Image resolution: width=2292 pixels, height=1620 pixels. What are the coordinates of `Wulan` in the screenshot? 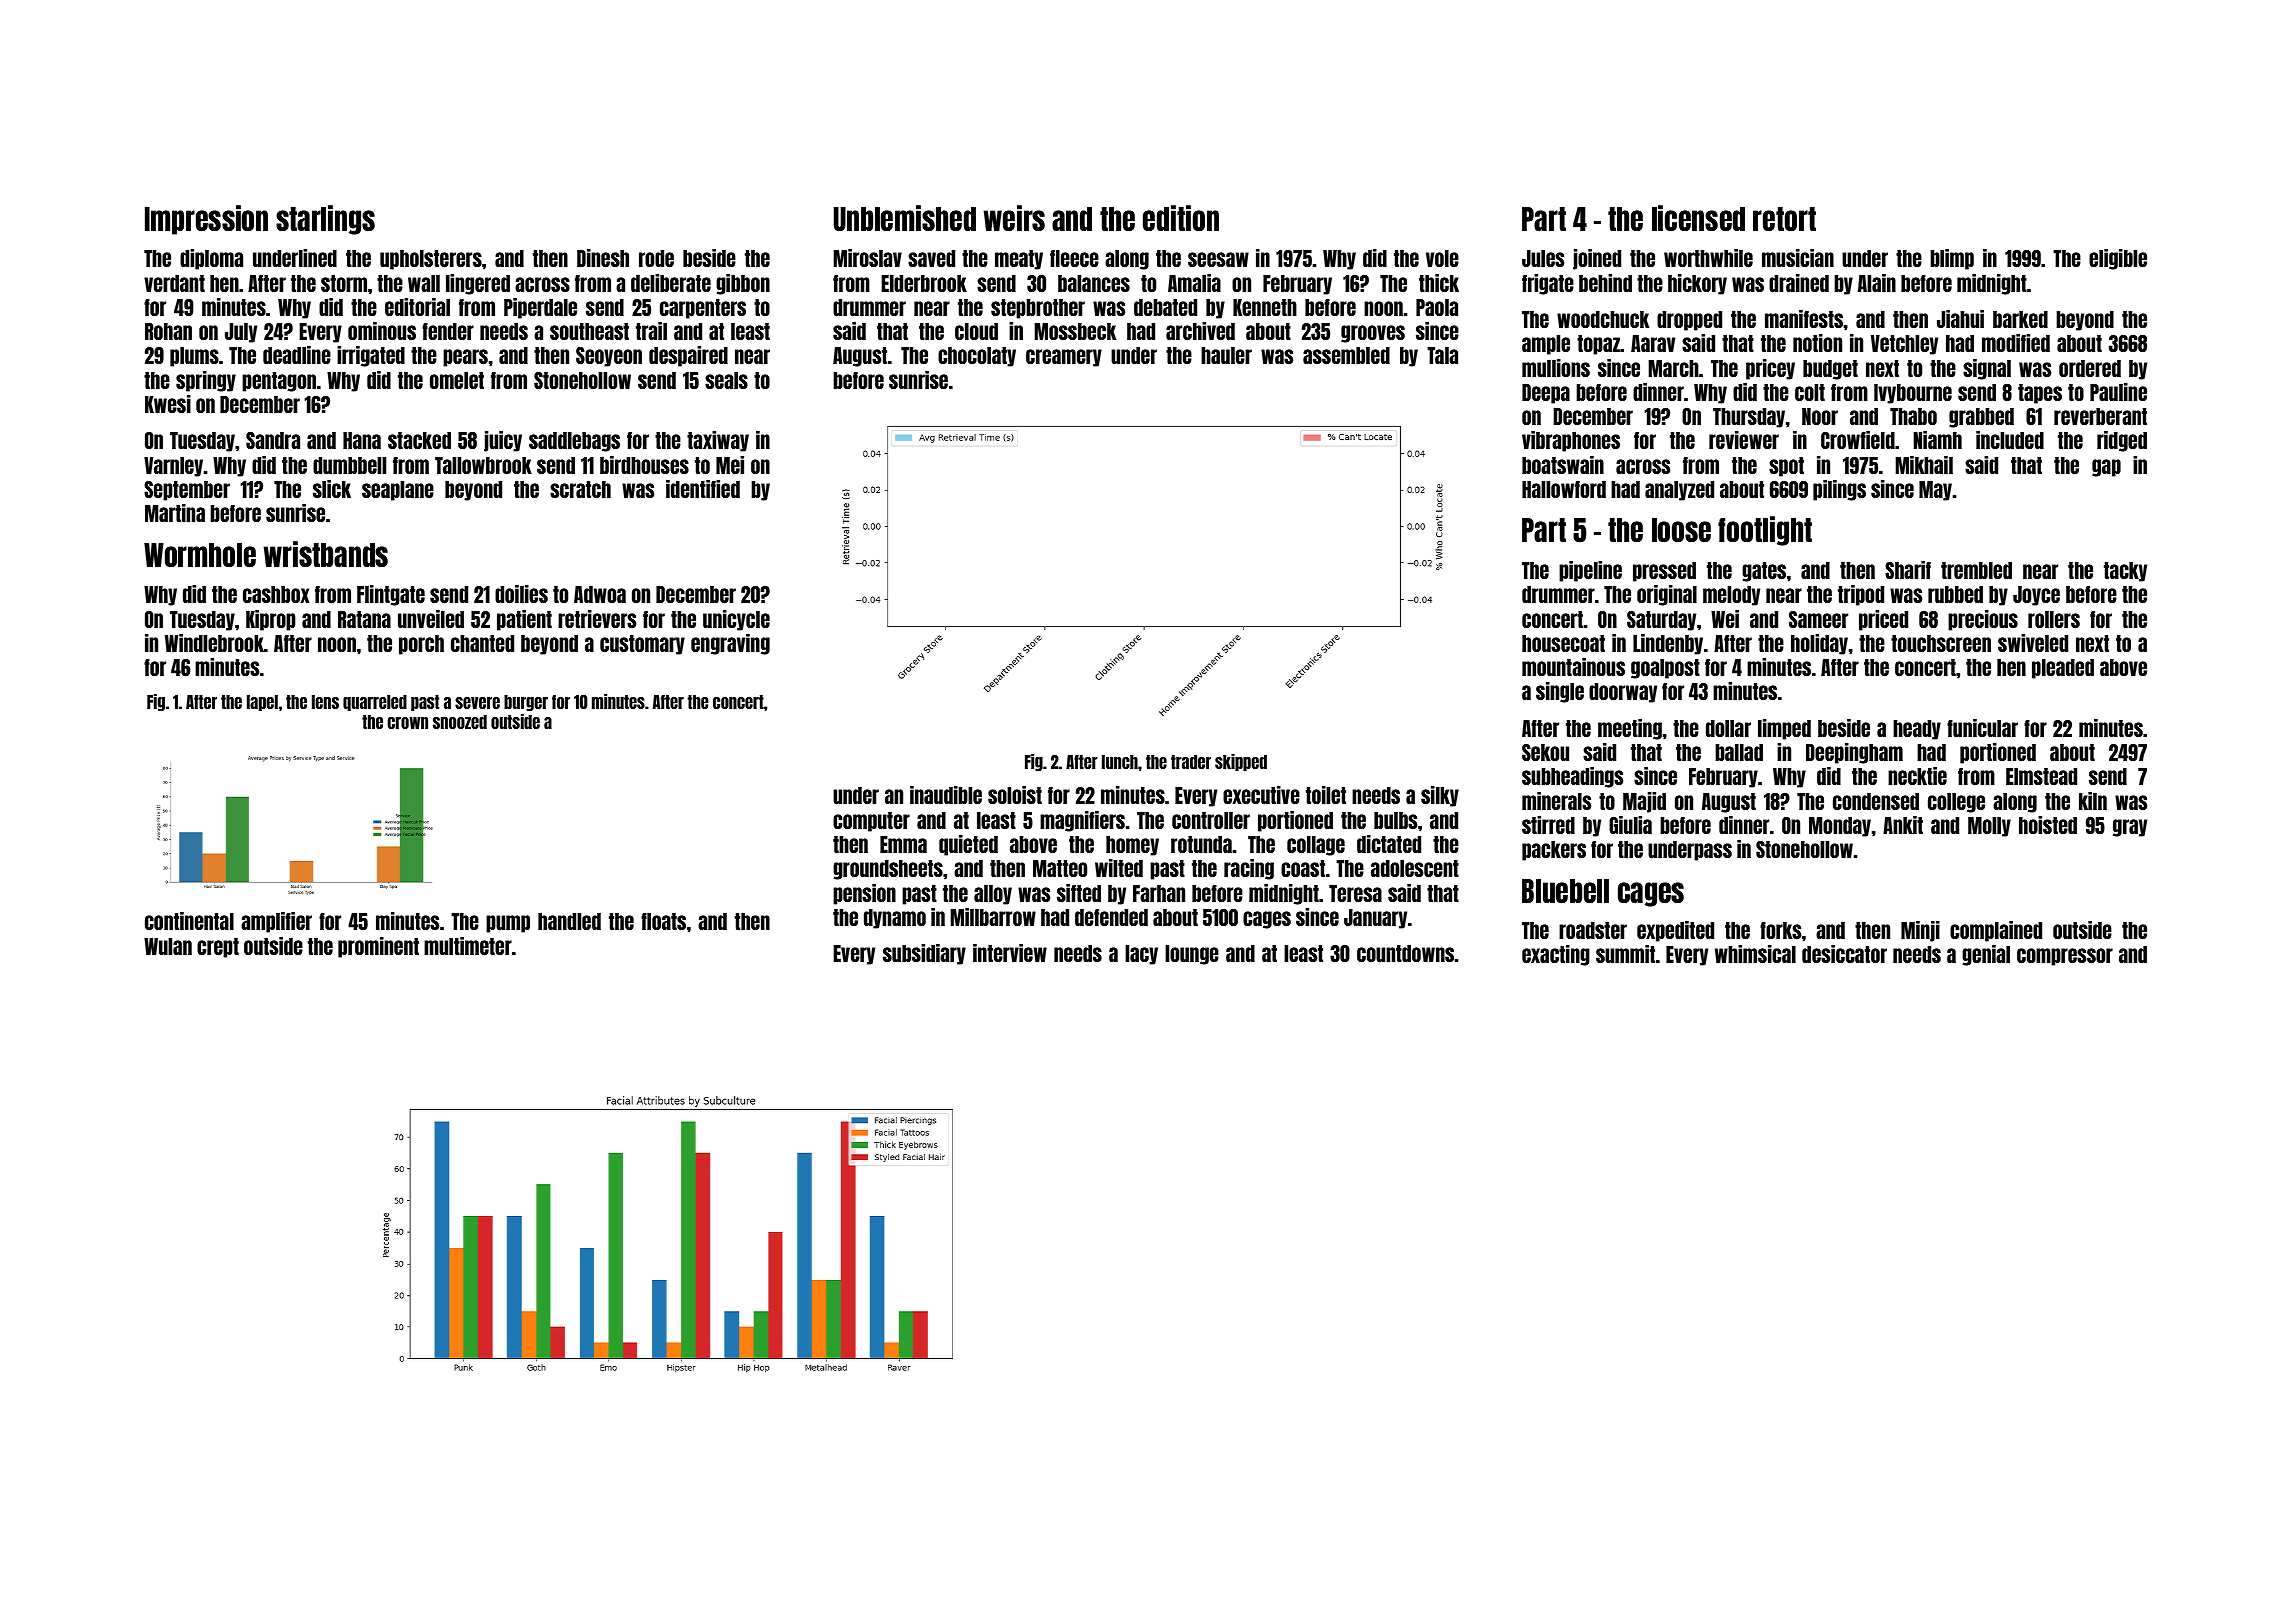 It's located at (168, 946).
